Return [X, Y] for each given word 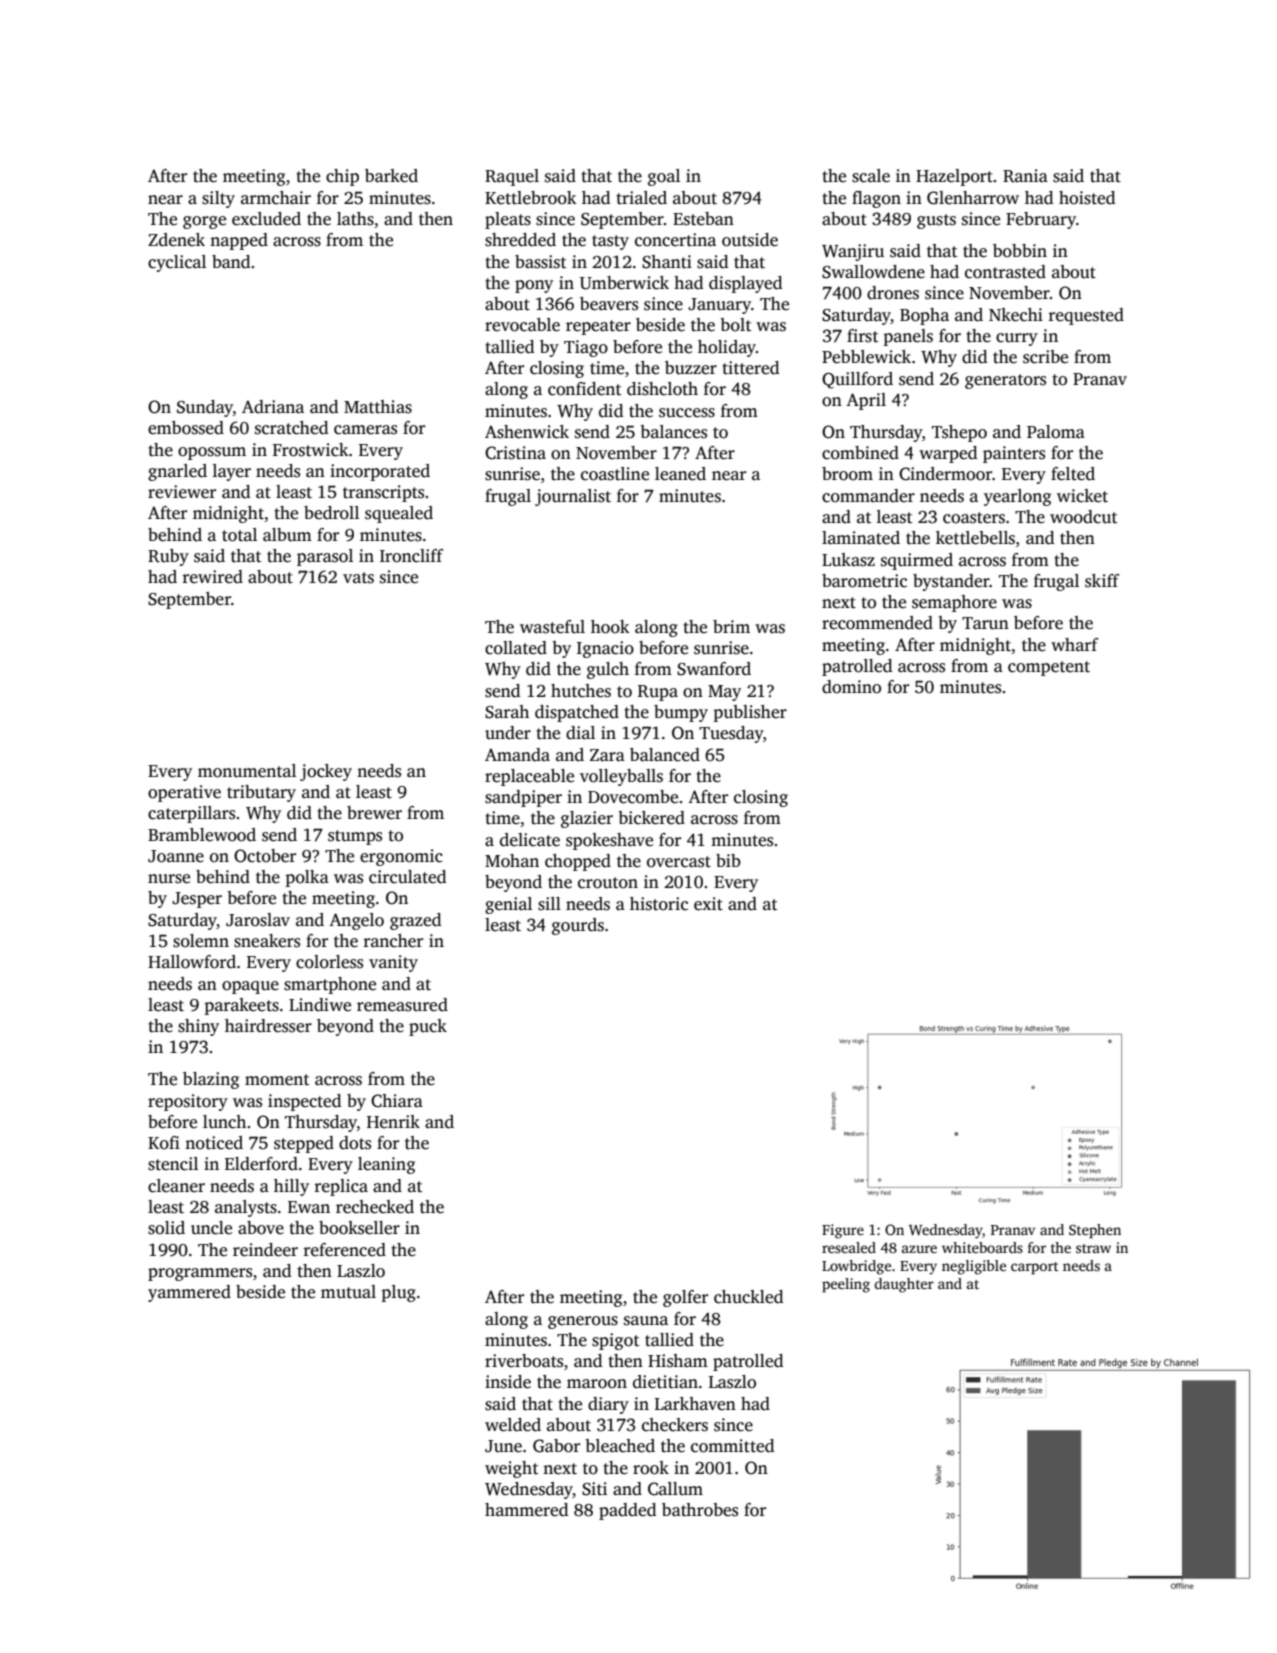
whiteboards [982, 1247]
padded [627, 1511]
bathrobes [700, 1510]
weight [511, 1469]
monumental [247, 771]
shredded [520, 240]
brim [731, 626]
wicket [1082, 496]
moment [277, 1080]
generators [1005, 381]
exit [708, 904]
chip [342, 177]
